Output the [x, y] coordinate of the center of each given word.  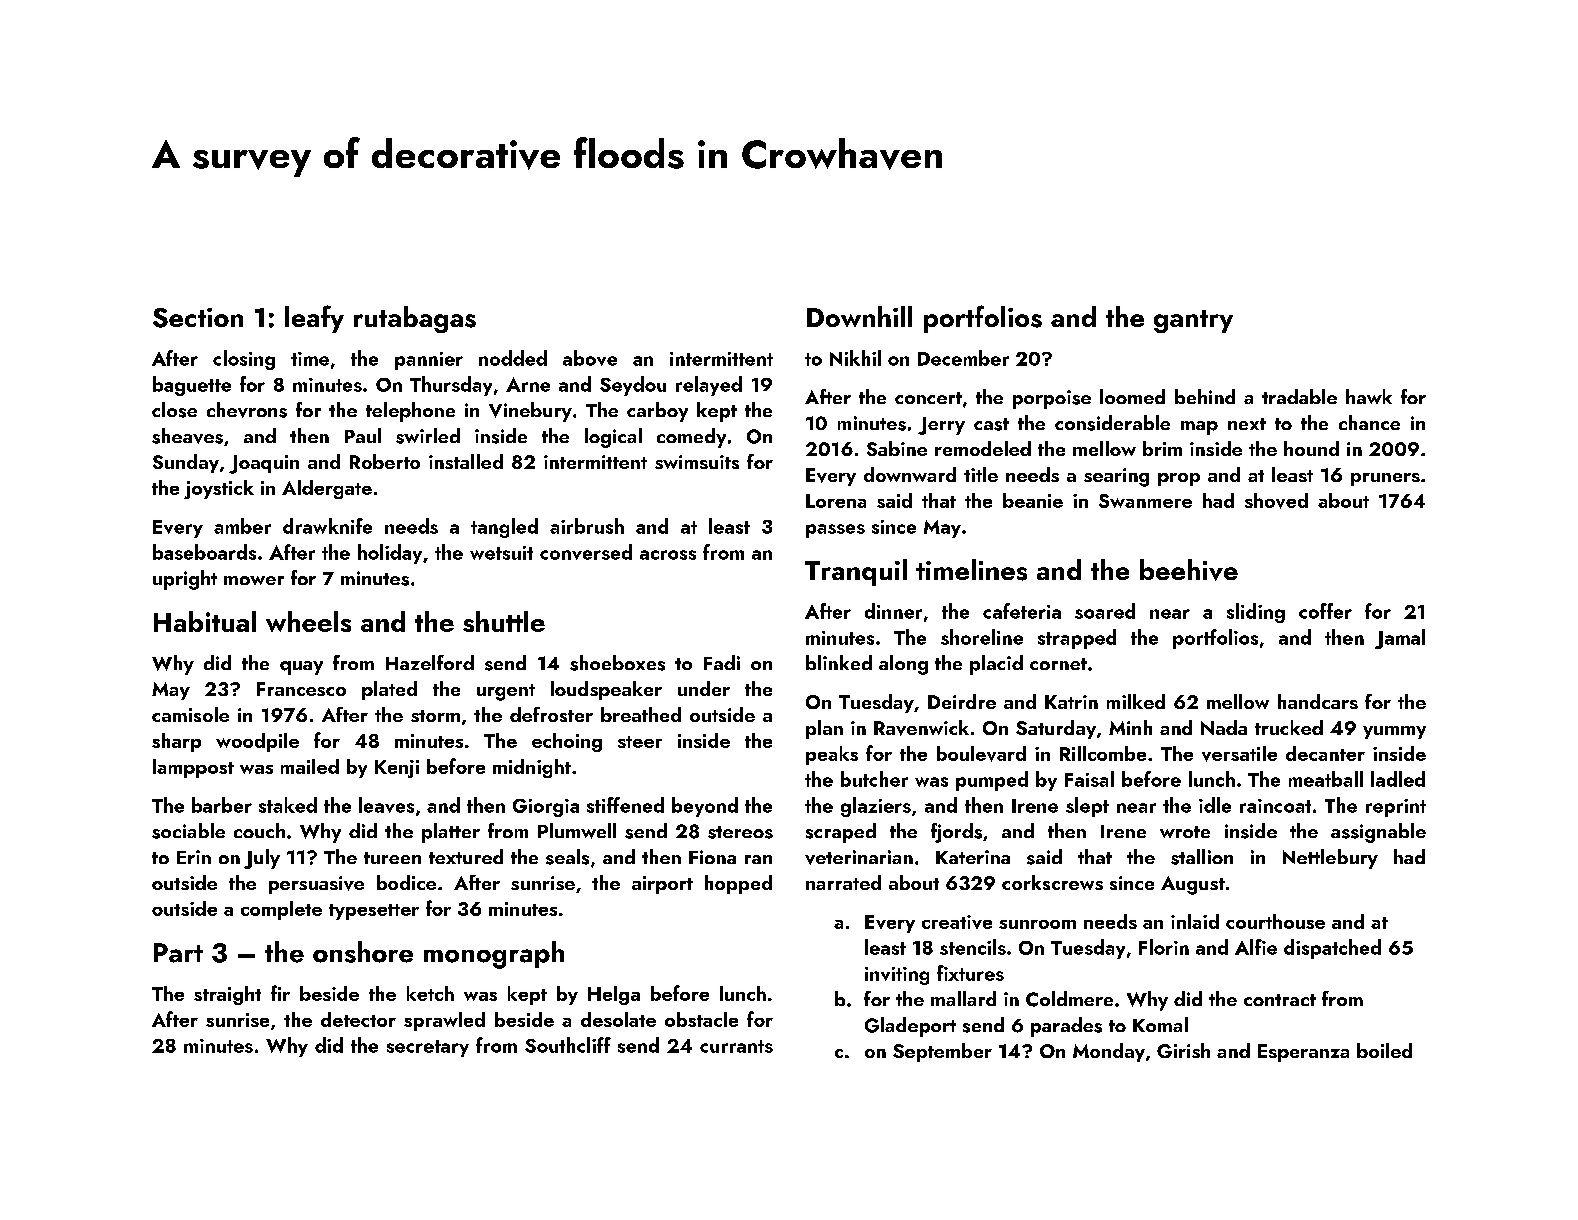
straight [227, 995]
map [1199, 428]
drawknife [327, 526]
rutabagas [415, 319]
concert [928, 398]
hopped [738, 884]
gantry [1193, 321]
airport [662, 885]
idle [1215, 805]
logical [613, 438]
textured [466, 856]
